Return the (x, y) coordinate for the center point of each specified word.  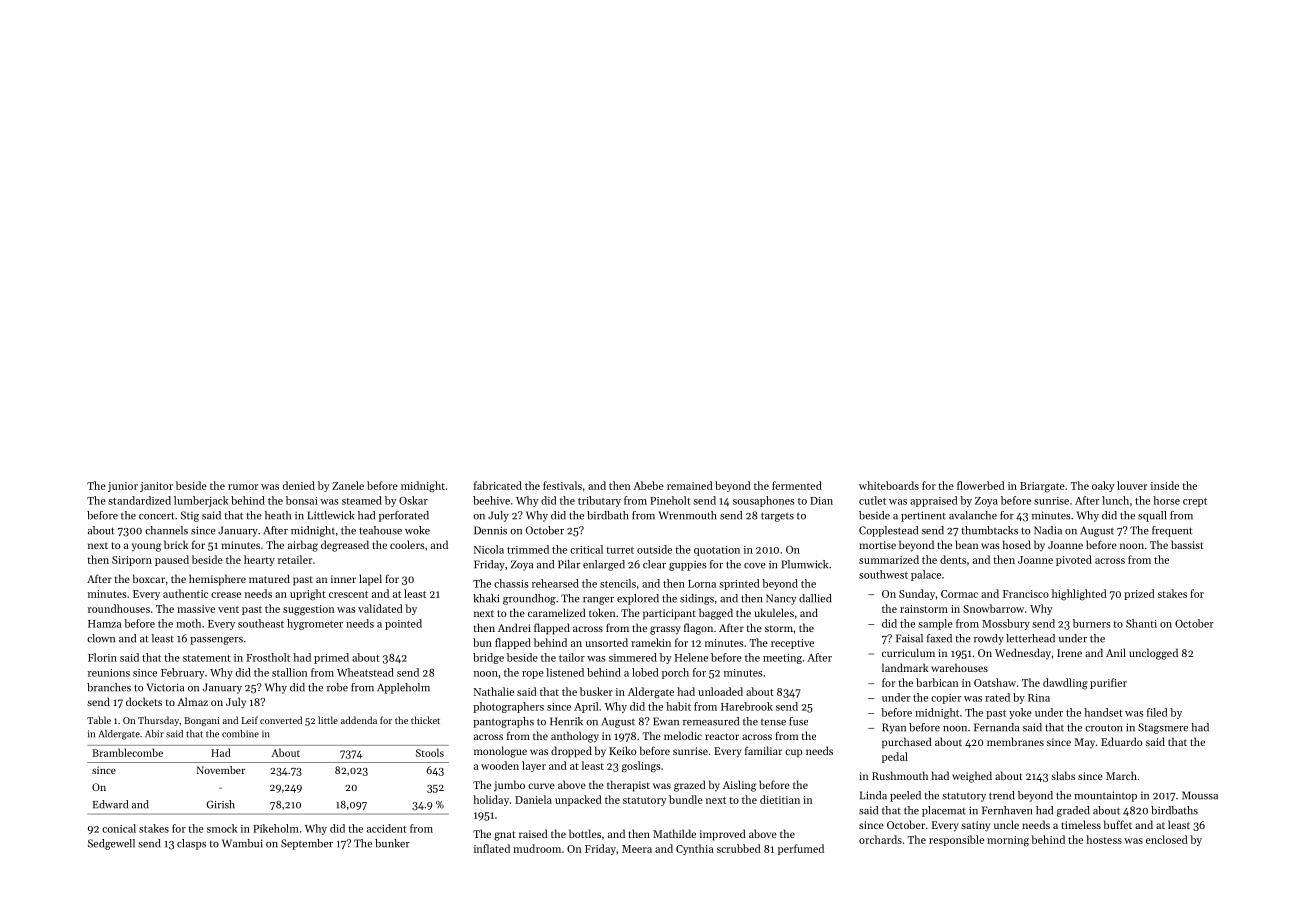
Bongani (202, 721)
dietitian (780, 799)
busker (596, 691)
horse (1166, 500)
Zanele (348, 485)
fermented (797, 485)
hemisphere (217, 580)
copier (946, 699)
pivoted (1074, 560)
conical (119, 828)
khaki (486, 598)
